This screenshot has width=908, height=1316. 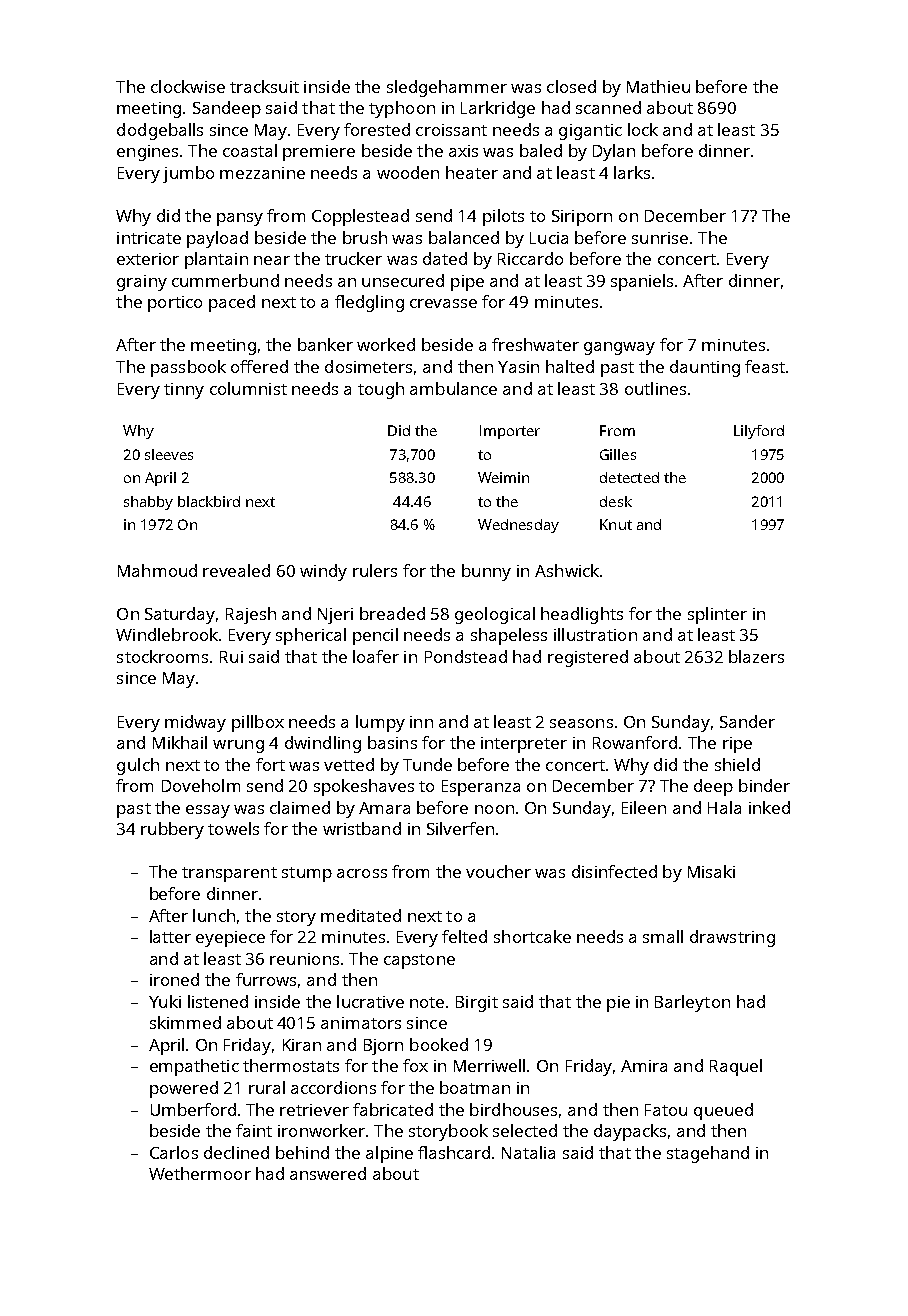 I want to click on Wethermoor, so click(x=200, y=1173).
